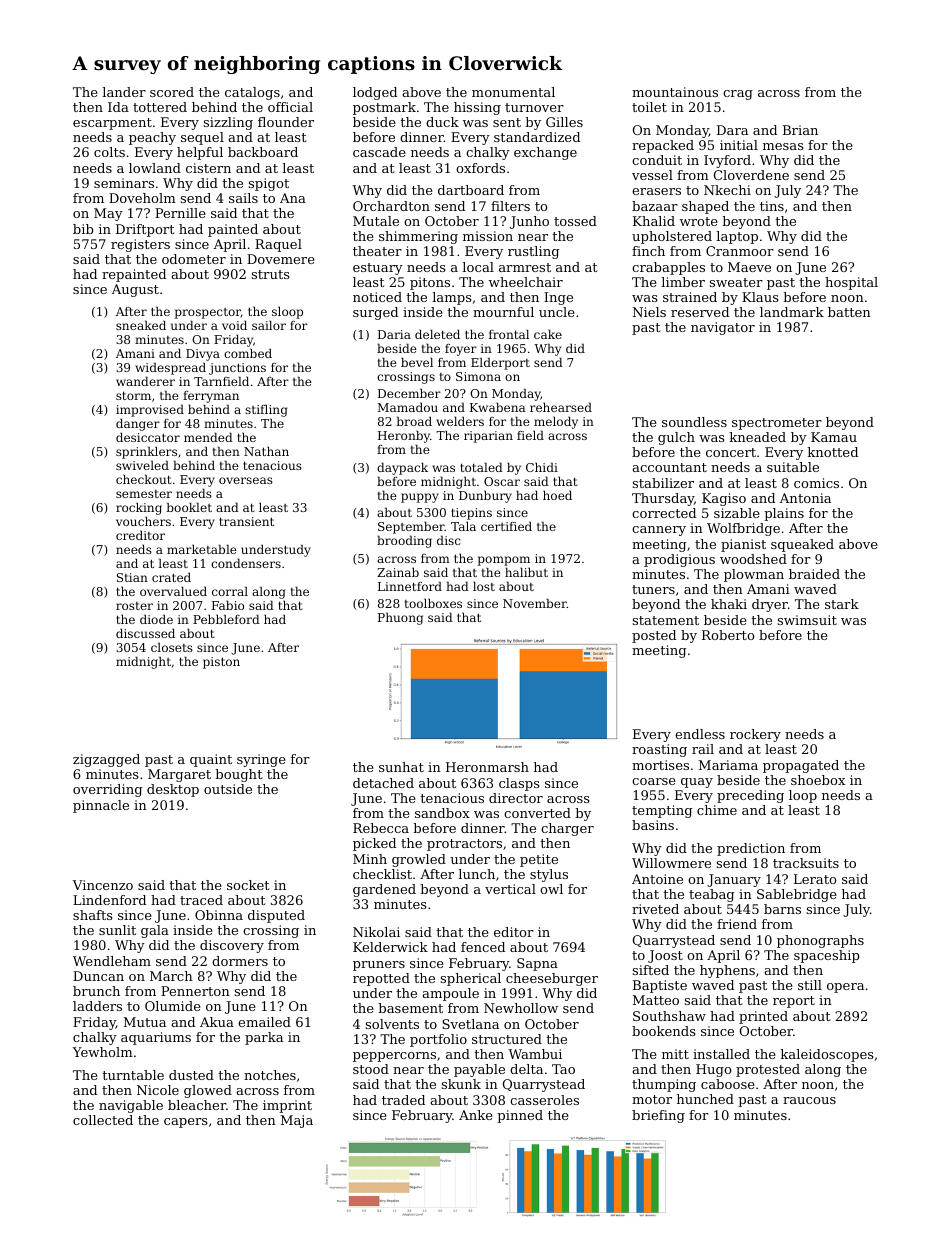  I want to click on emailed, so click(264, 1022).
